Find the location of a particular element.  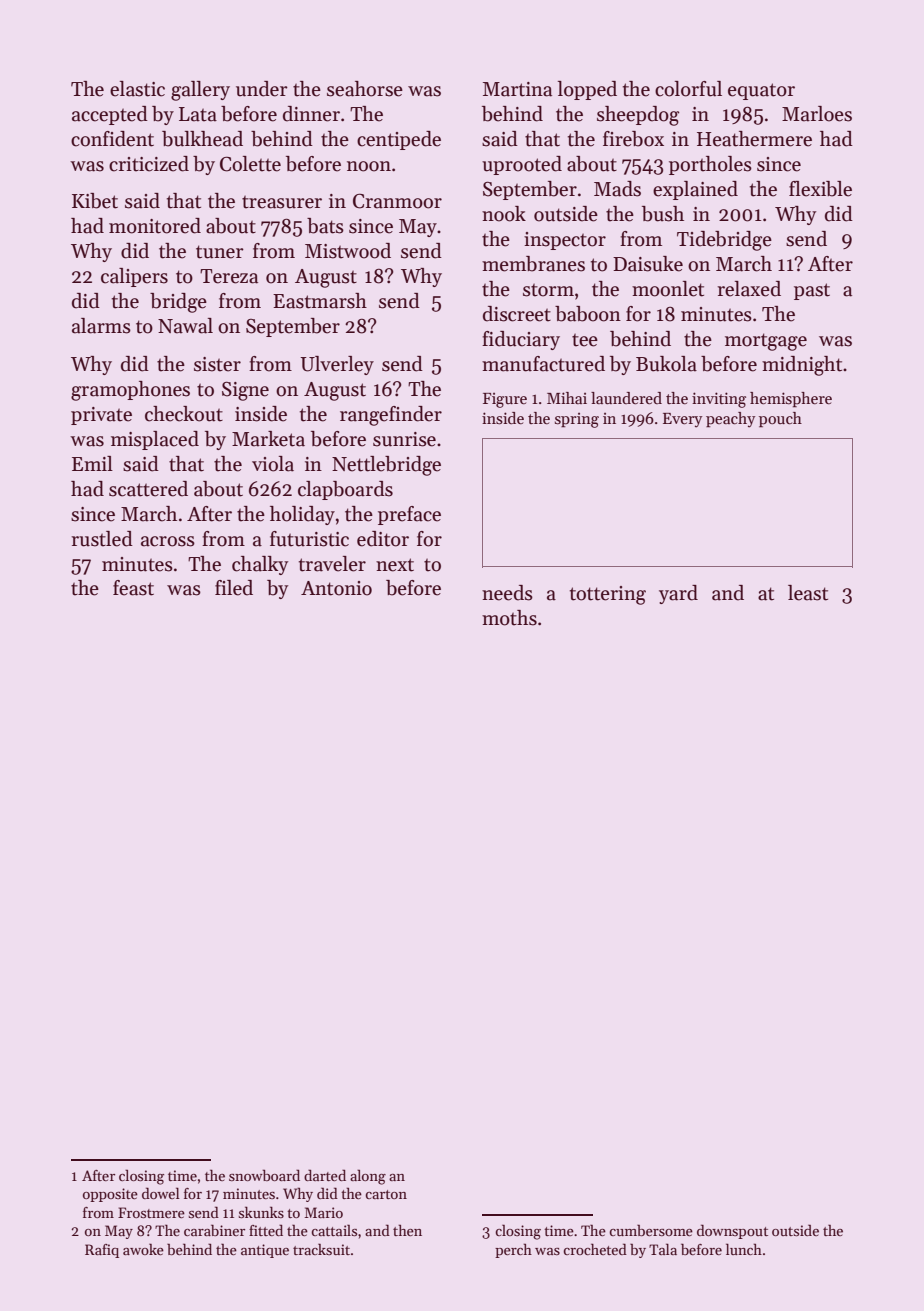

yard is located at coordinates (678, 594).
